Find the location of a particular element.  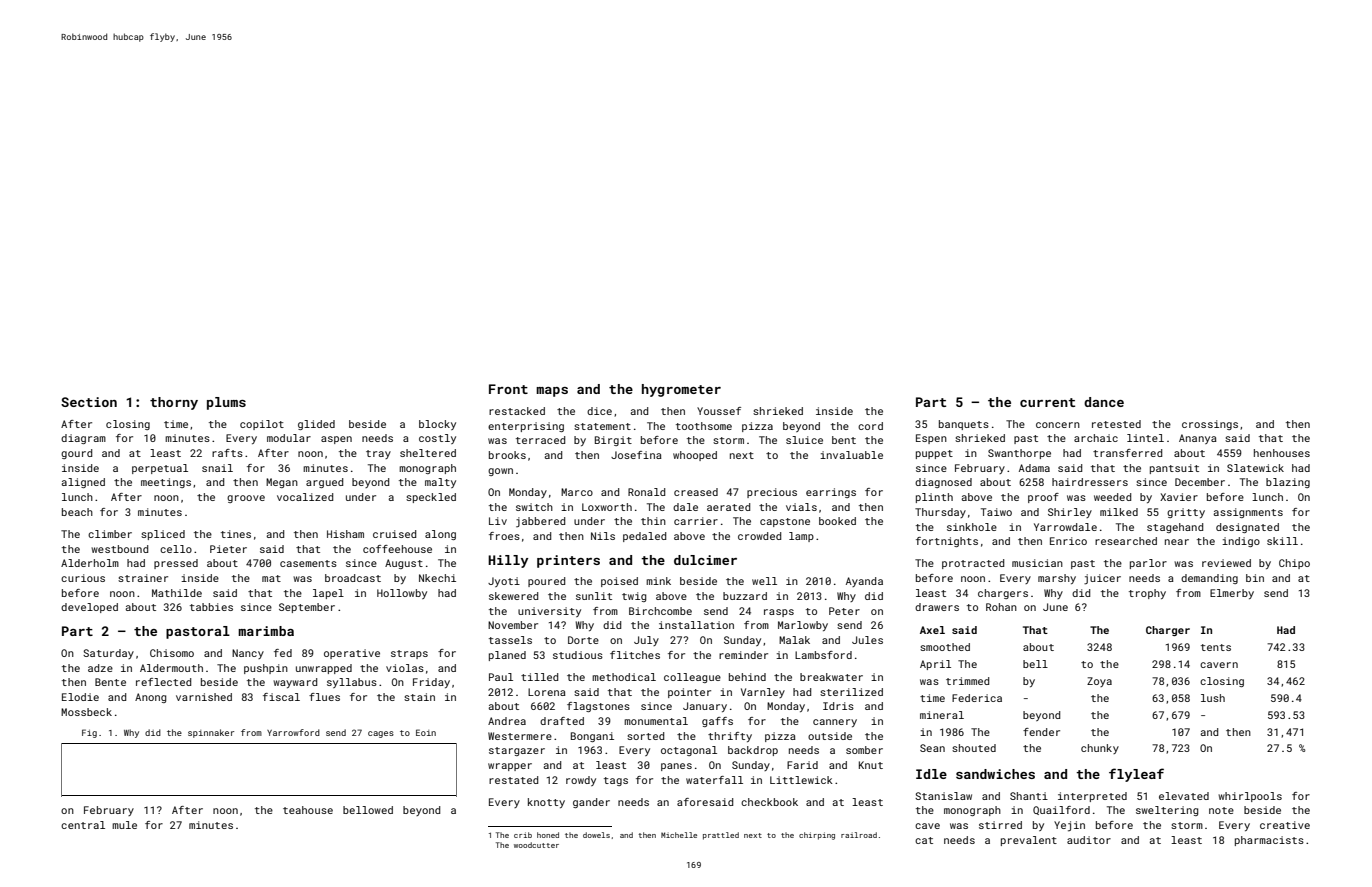

Mathilde is located at coordinates (177, 593).
